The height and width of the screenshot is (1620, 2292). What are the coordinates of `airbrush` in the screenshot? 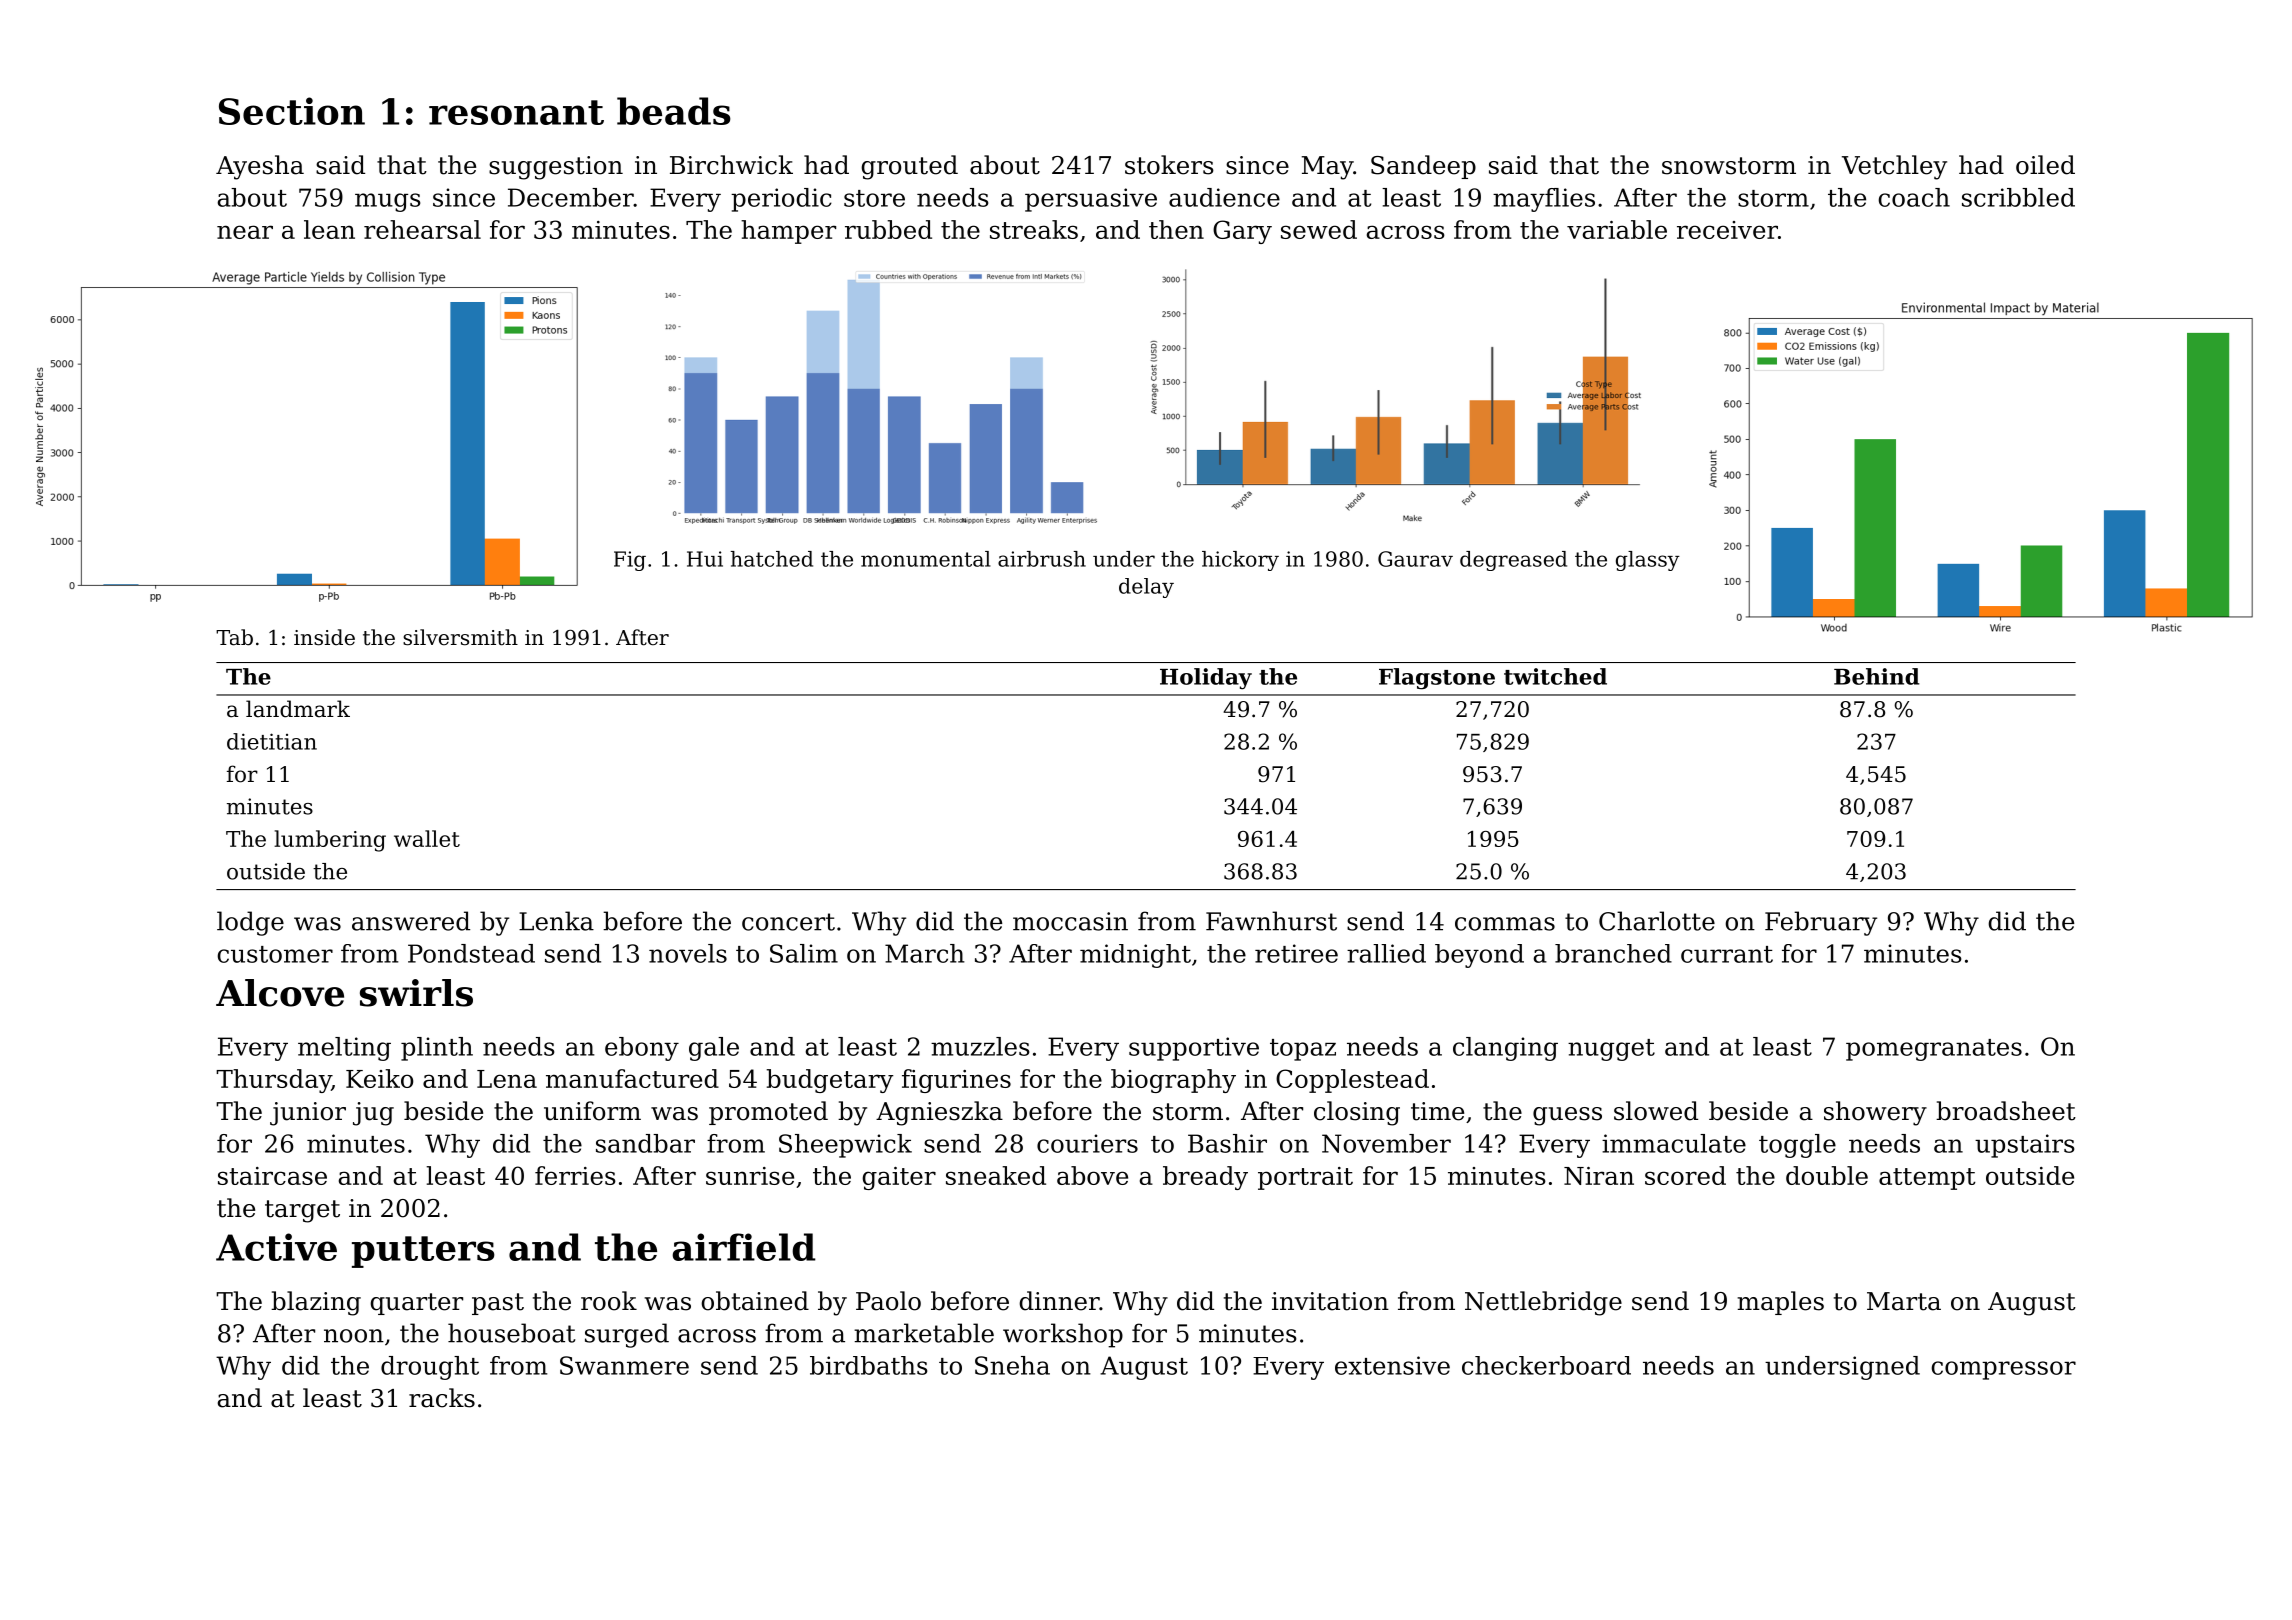 It's located at (1042, 559).
